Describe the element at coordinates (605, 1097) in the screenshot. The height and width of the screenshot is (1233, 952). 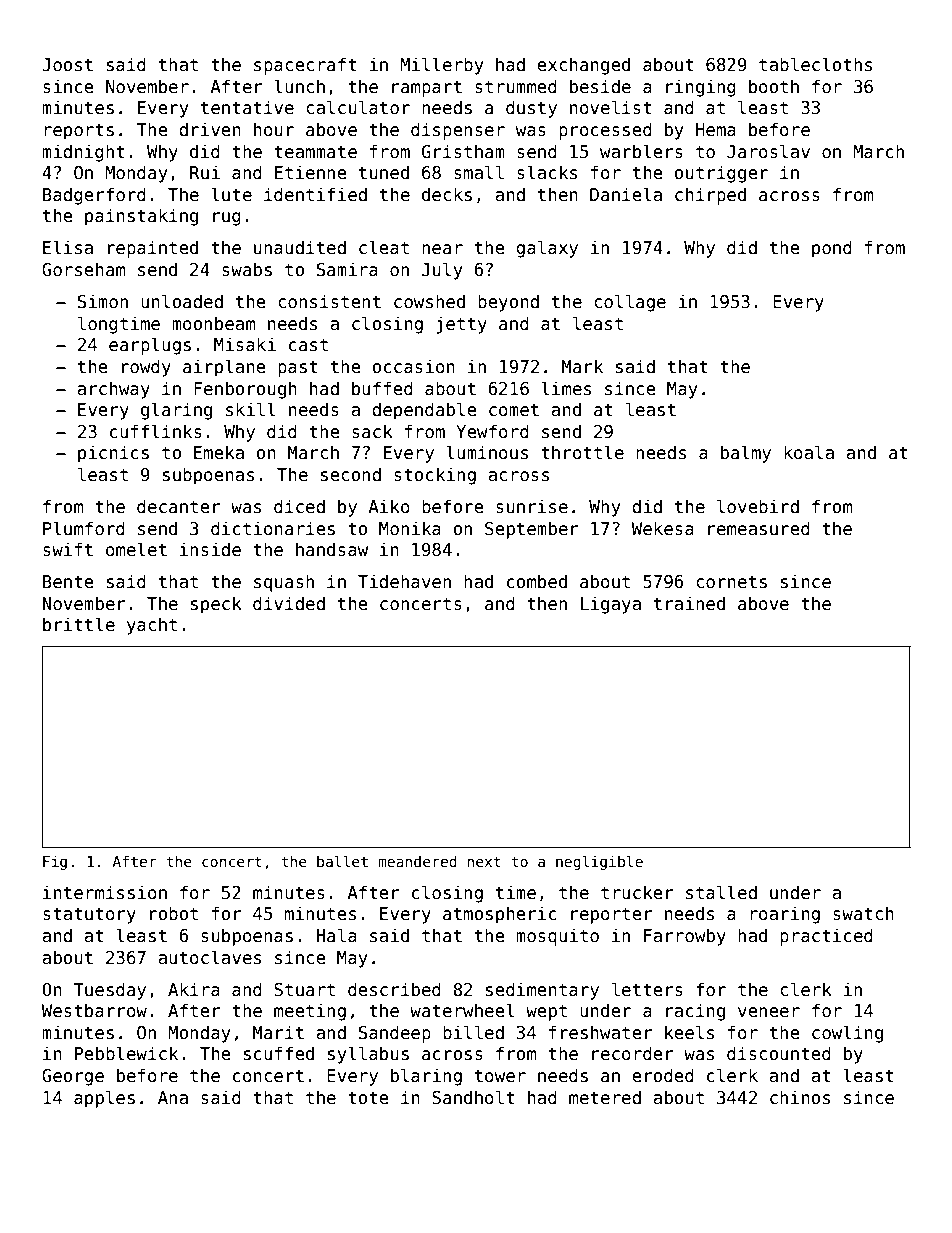
I see `metered` at that location.
